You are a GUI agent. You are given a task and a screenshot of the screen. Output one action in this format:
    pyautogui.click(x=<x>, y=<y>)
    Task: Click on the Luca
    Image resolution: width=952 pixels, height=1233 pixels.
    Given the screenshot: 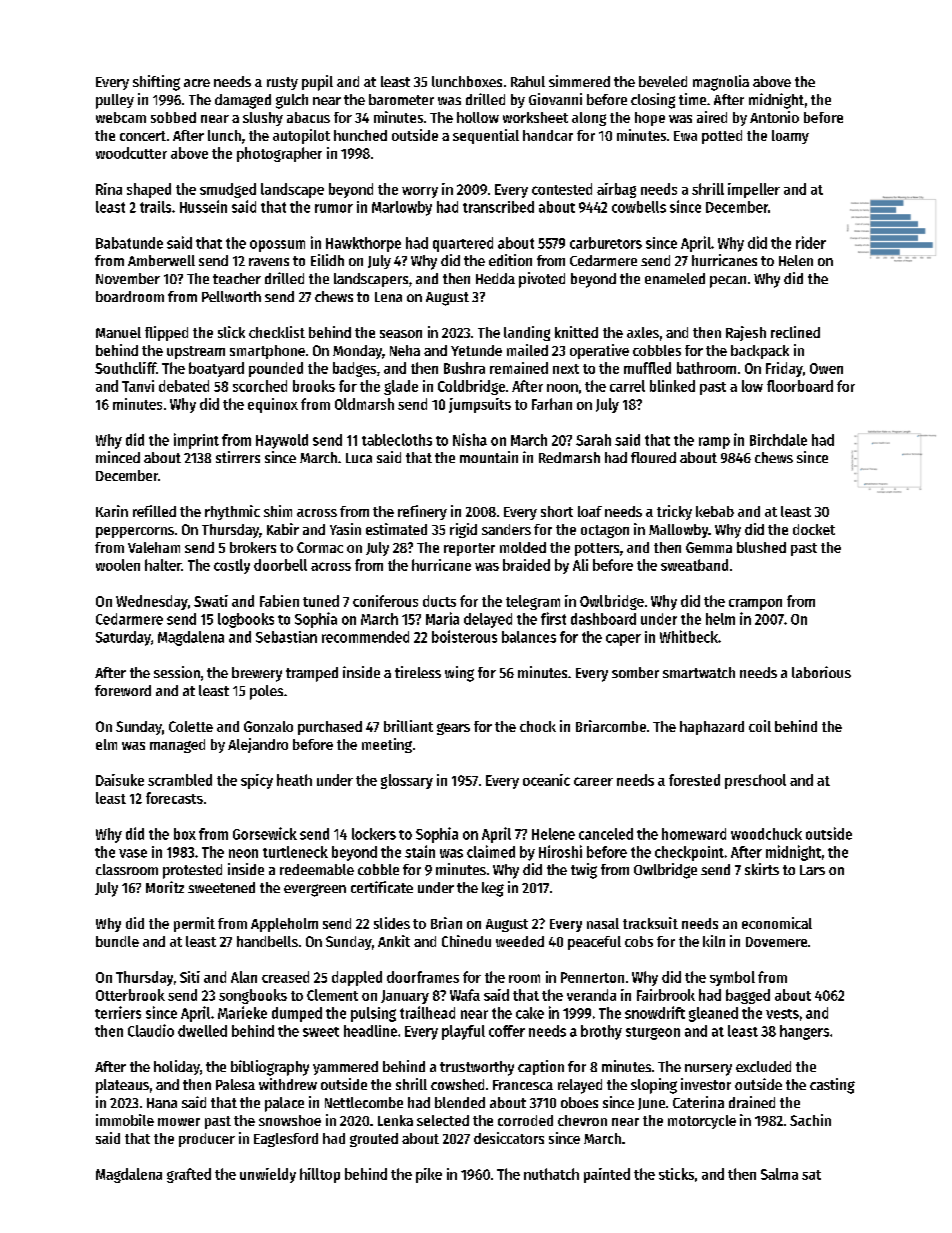 What is the action you would take?
    pyautogui.click(x=359, y=458)
